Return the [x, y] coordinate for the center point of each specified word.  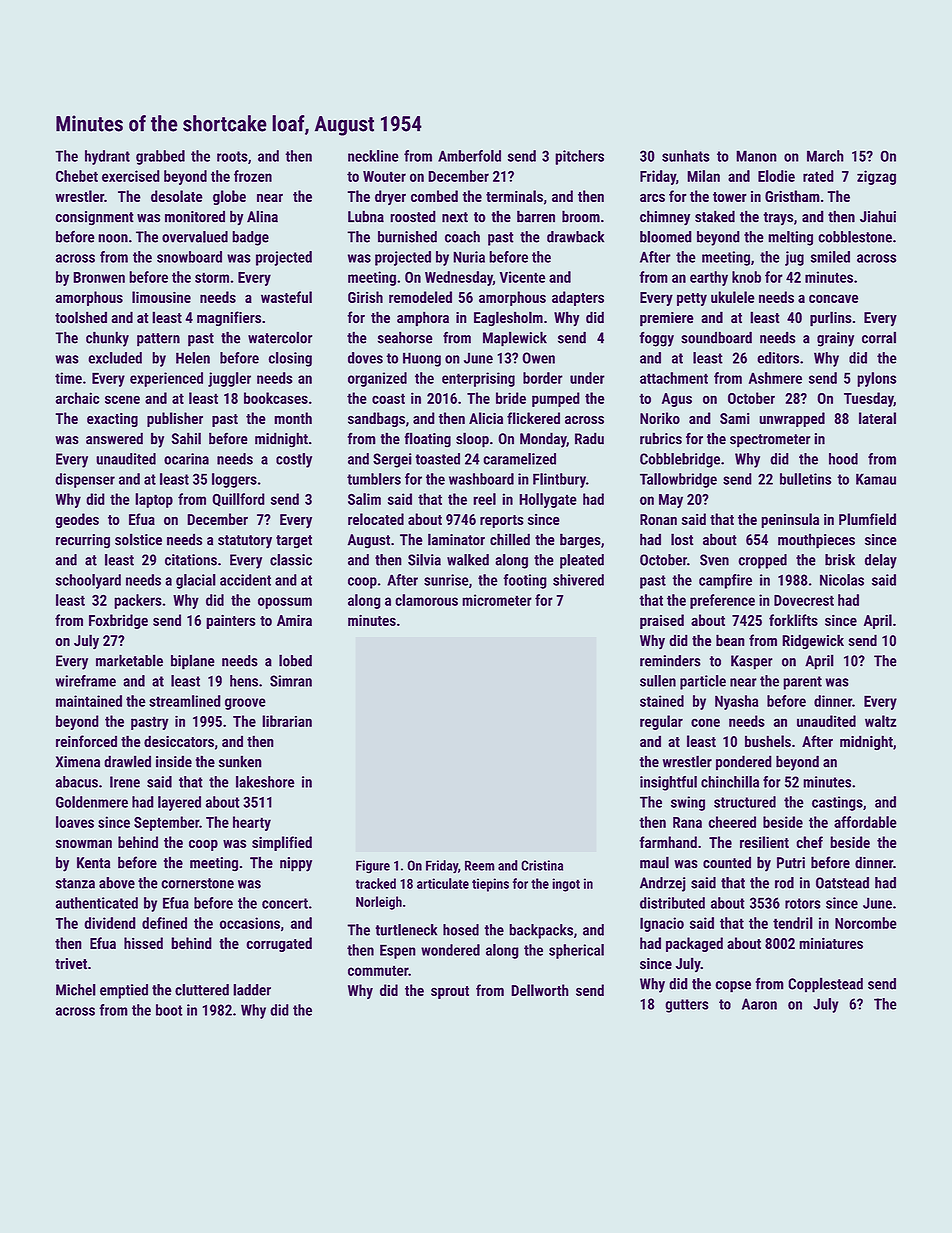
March [825, 156]
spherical [576, 951]
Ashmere [775, 378]
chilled [510, 539]
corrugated [279, 944]
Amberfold [469, 156]
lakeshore [265, 782]
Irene [125, 782]
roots [232, 156]
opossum [285, 603]
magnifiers [229, 319]
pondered [744, 762]
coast [388, 398]
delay [881, 561]
